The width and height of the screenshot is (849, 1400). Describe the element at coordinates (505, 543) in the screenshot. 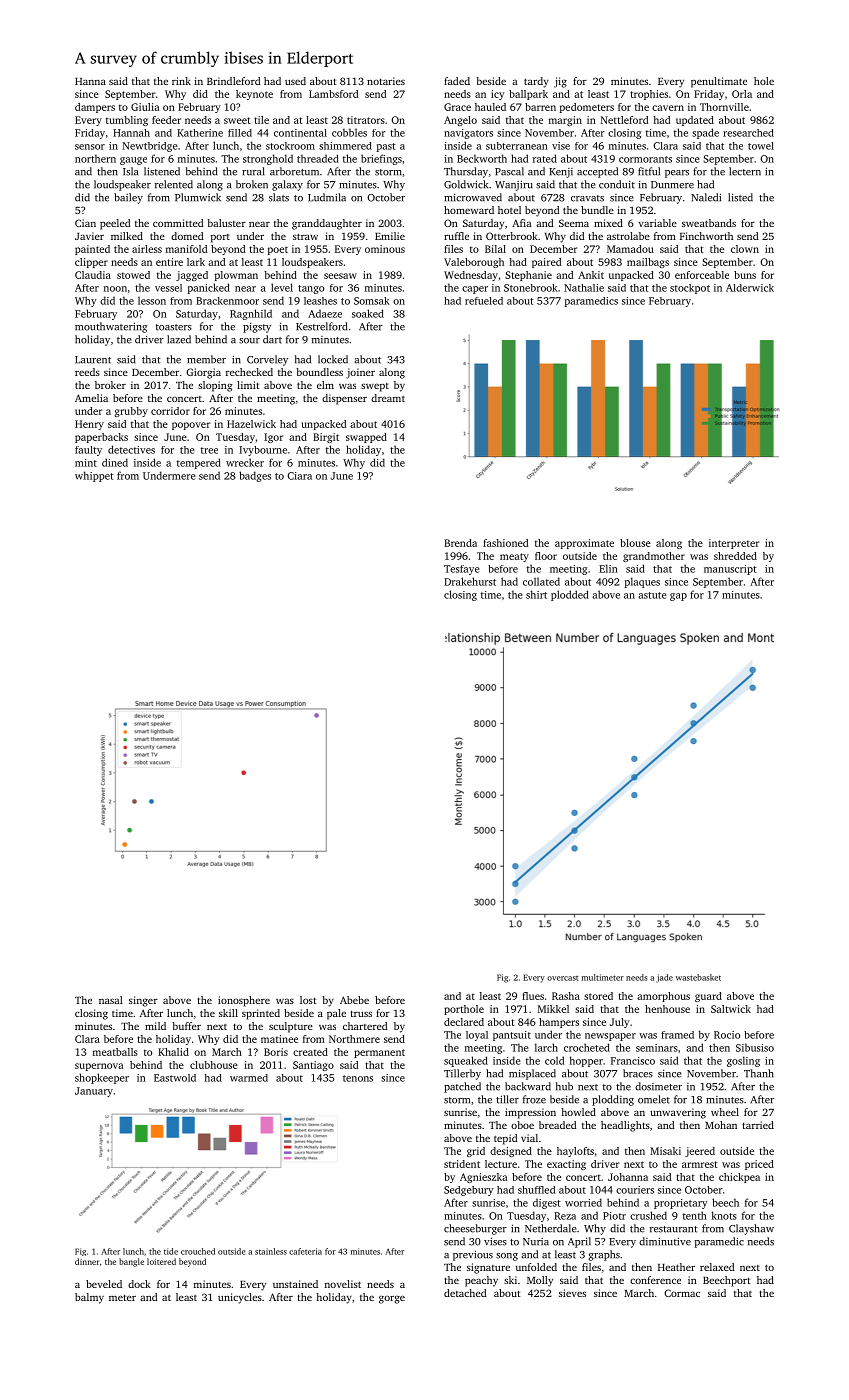

I see `fashioned` at that location.
